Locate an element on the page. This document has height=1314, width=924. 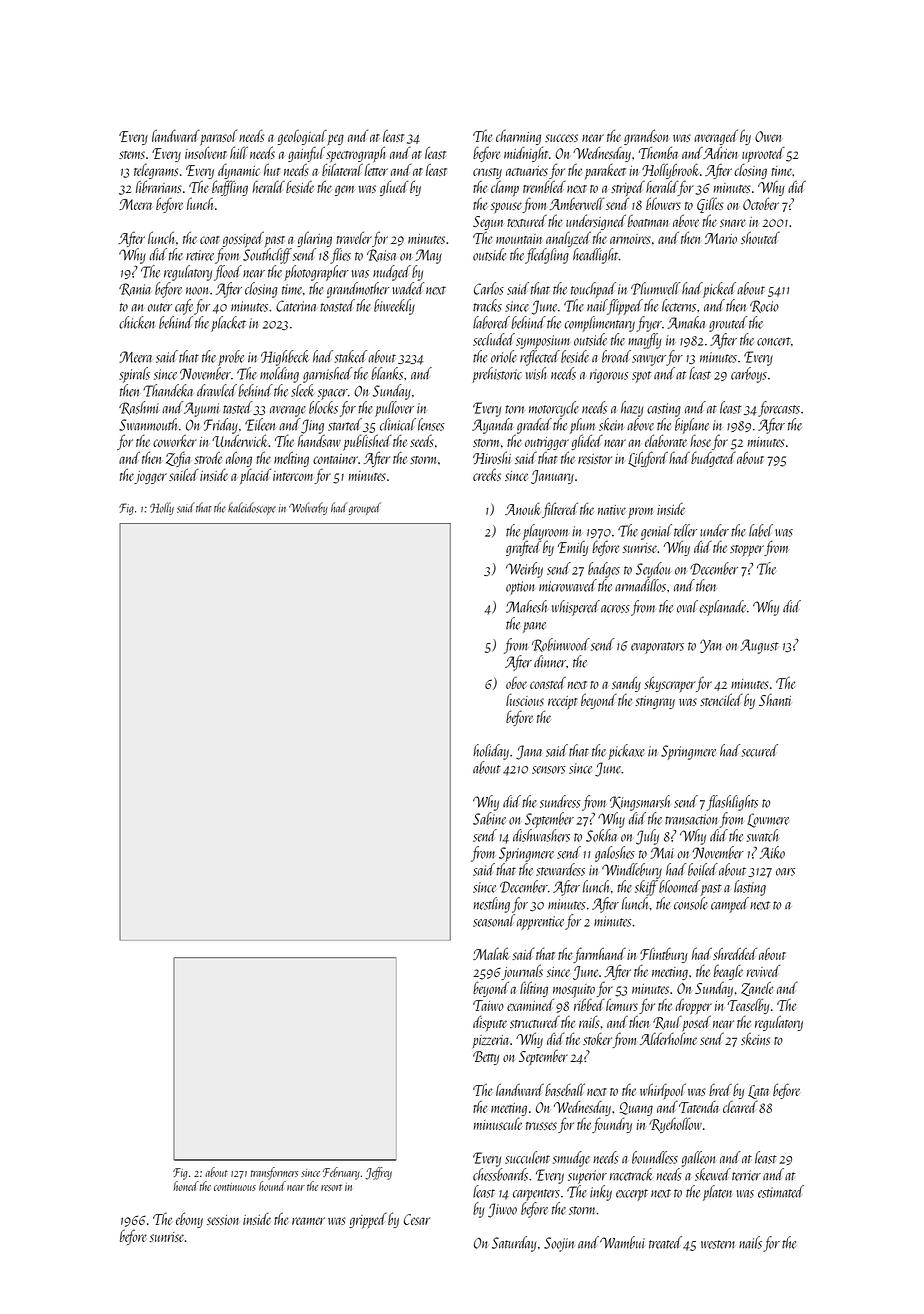
stems is located at coordinates (132, 155).
